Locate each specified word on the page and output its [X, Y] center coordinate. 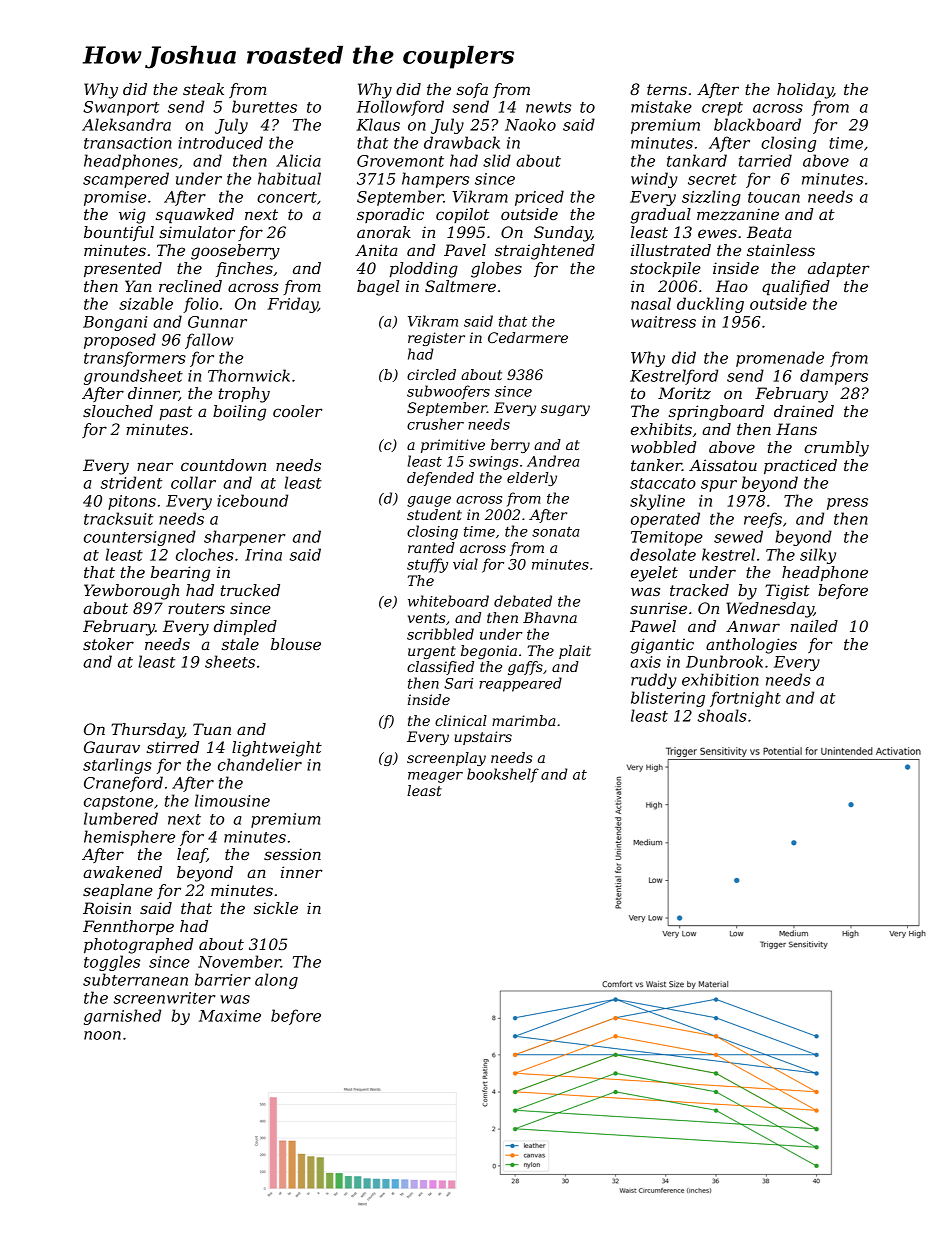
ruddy [654, 681]
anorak [384, 232]
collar [193, 482]
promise [115, 198]
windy [654, 180]
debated [523, 601]
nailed [814, 626]
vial [465, 564]
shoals [722, 715]
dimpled [245, 627]
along [276, 981]
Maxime [230, 1016]
